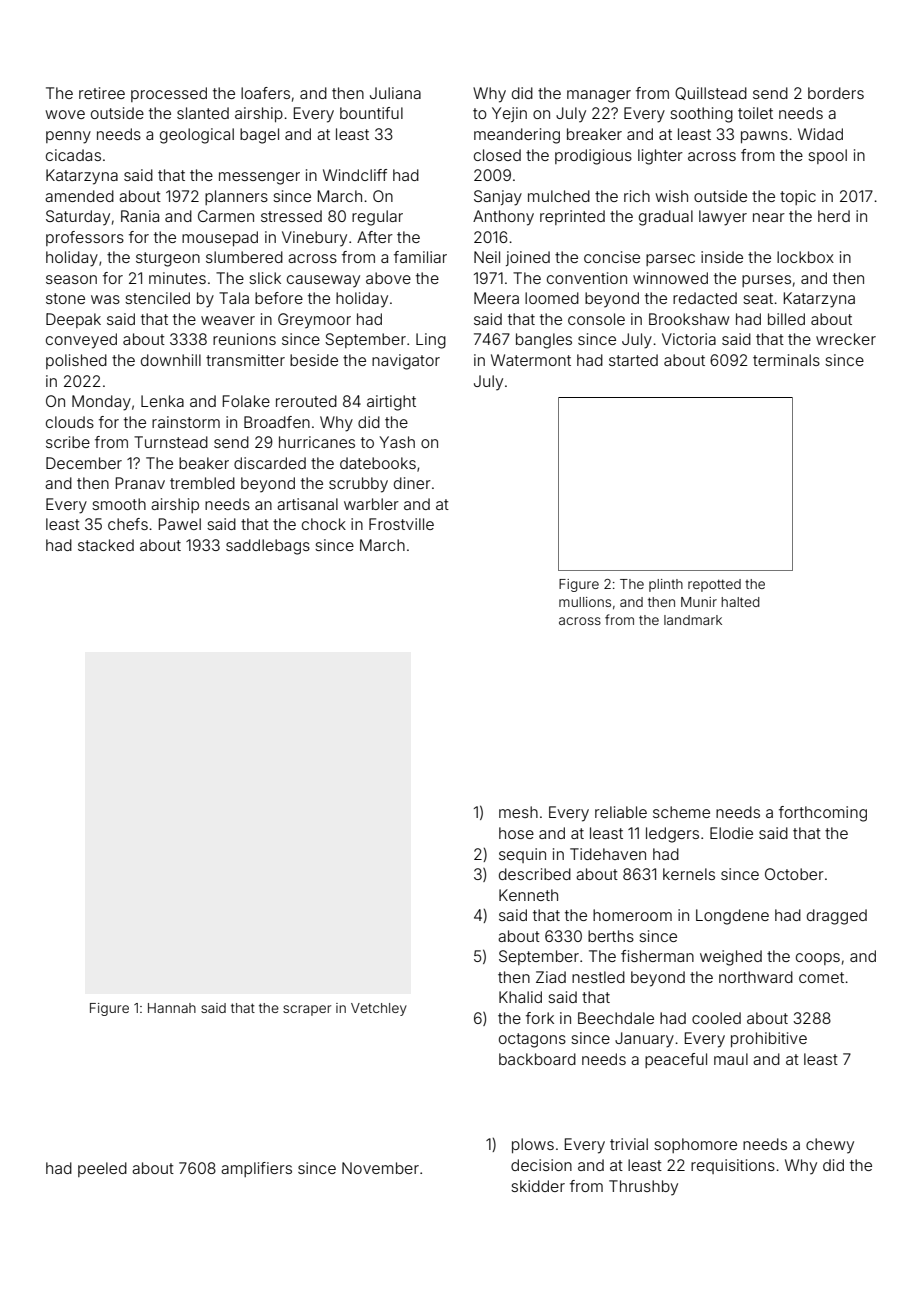 The height and width of the screenshot is (1308, 924). I want to click on borders, so click(836, 93).
